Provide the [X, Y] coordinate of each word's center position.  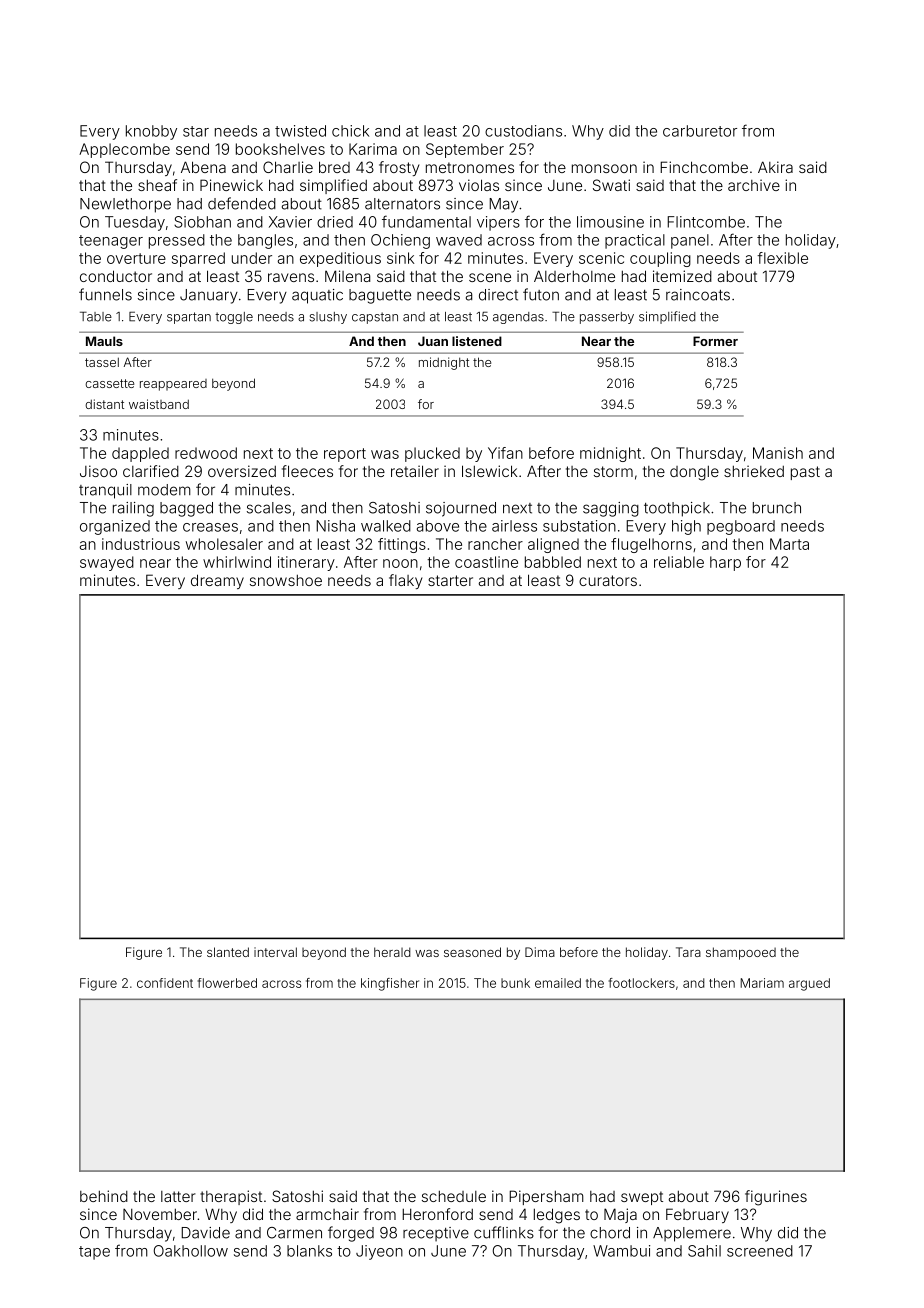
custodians [523, 131]
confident [165, 983]
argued [809, 984]
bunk [515, 983]
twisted [300, 131]
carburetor [700, 131]
